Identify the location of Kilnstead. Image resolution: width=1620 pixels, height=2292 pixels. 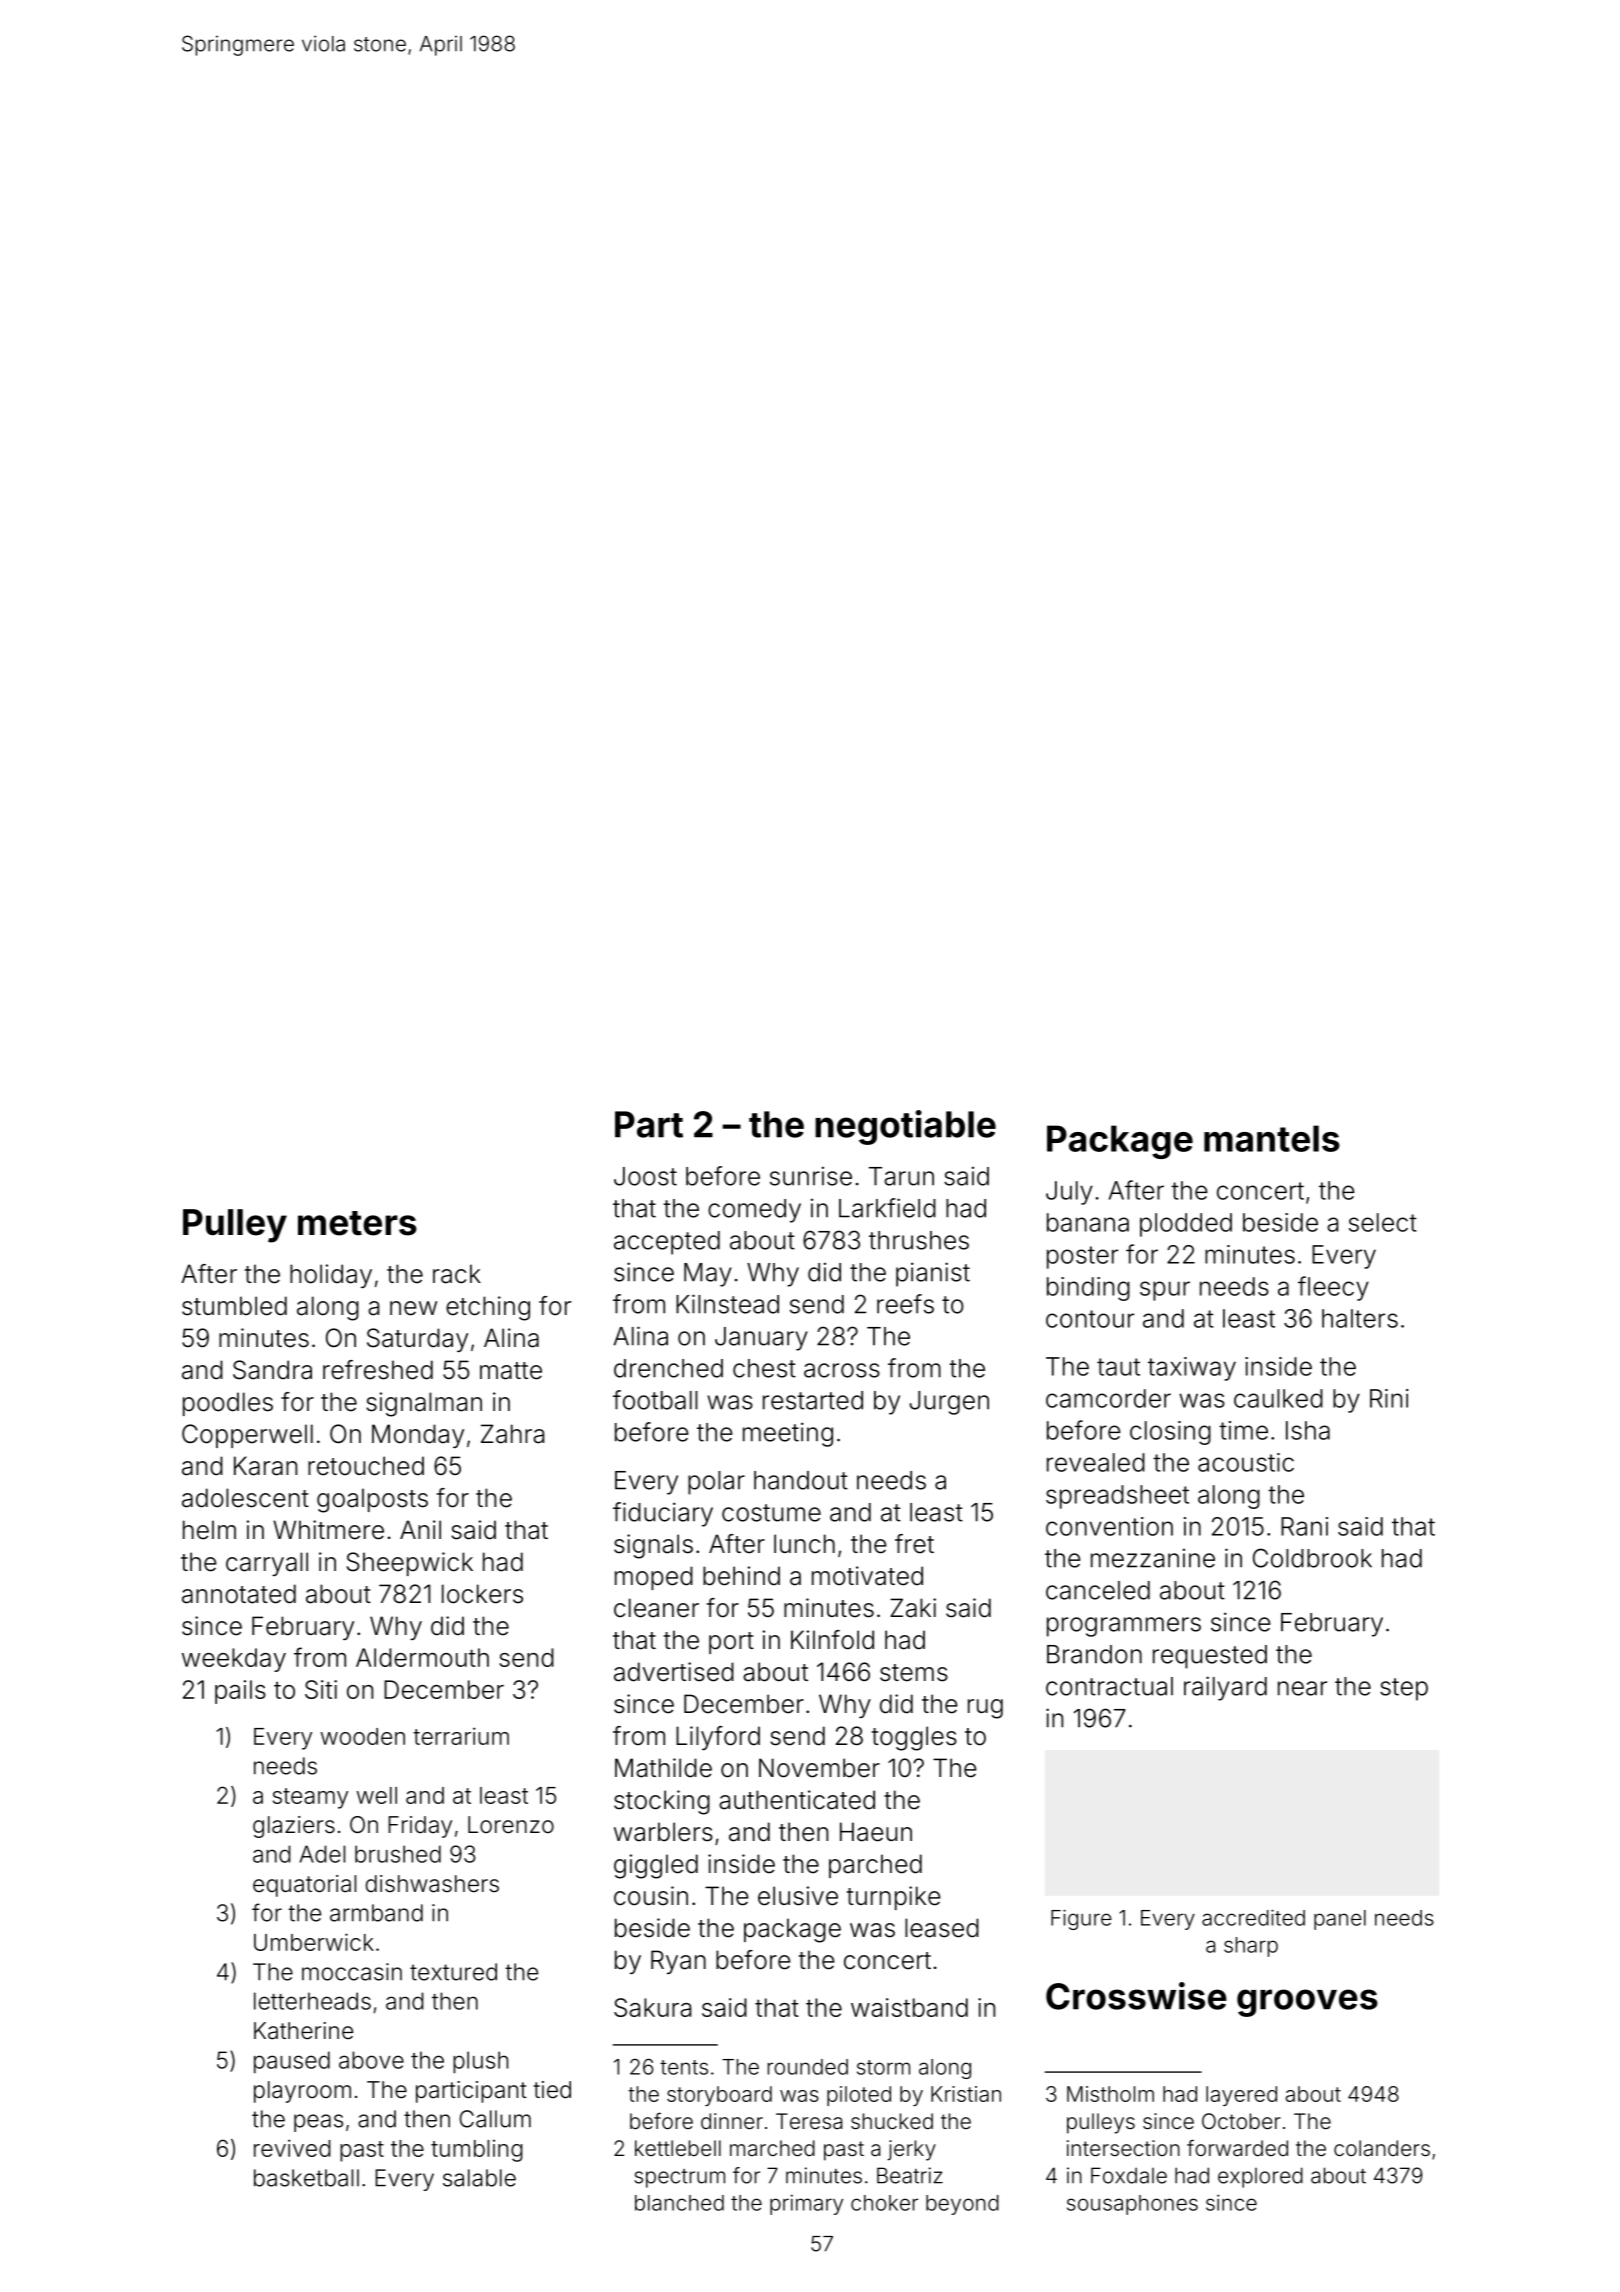
(727, 1304).
